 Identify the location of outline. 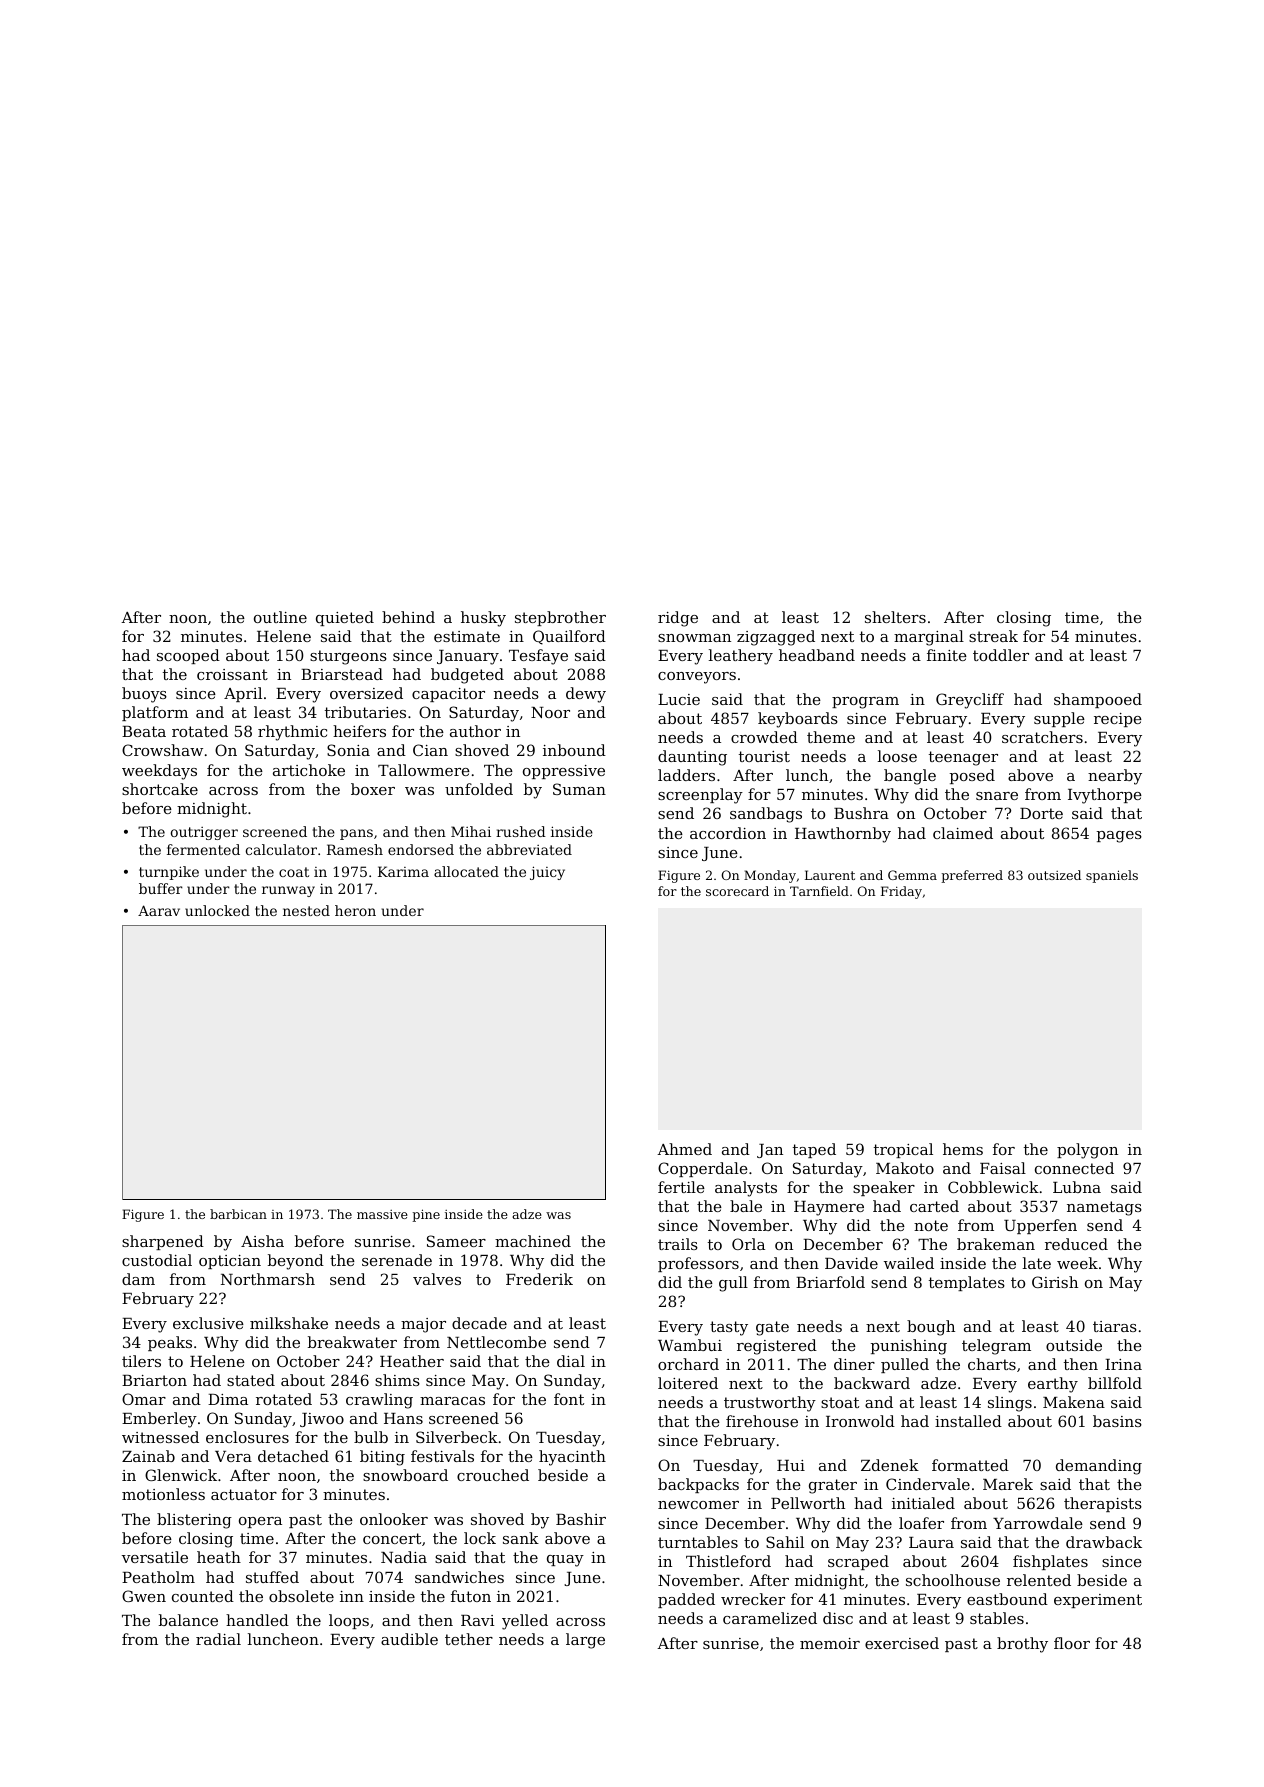
(280, 617).
